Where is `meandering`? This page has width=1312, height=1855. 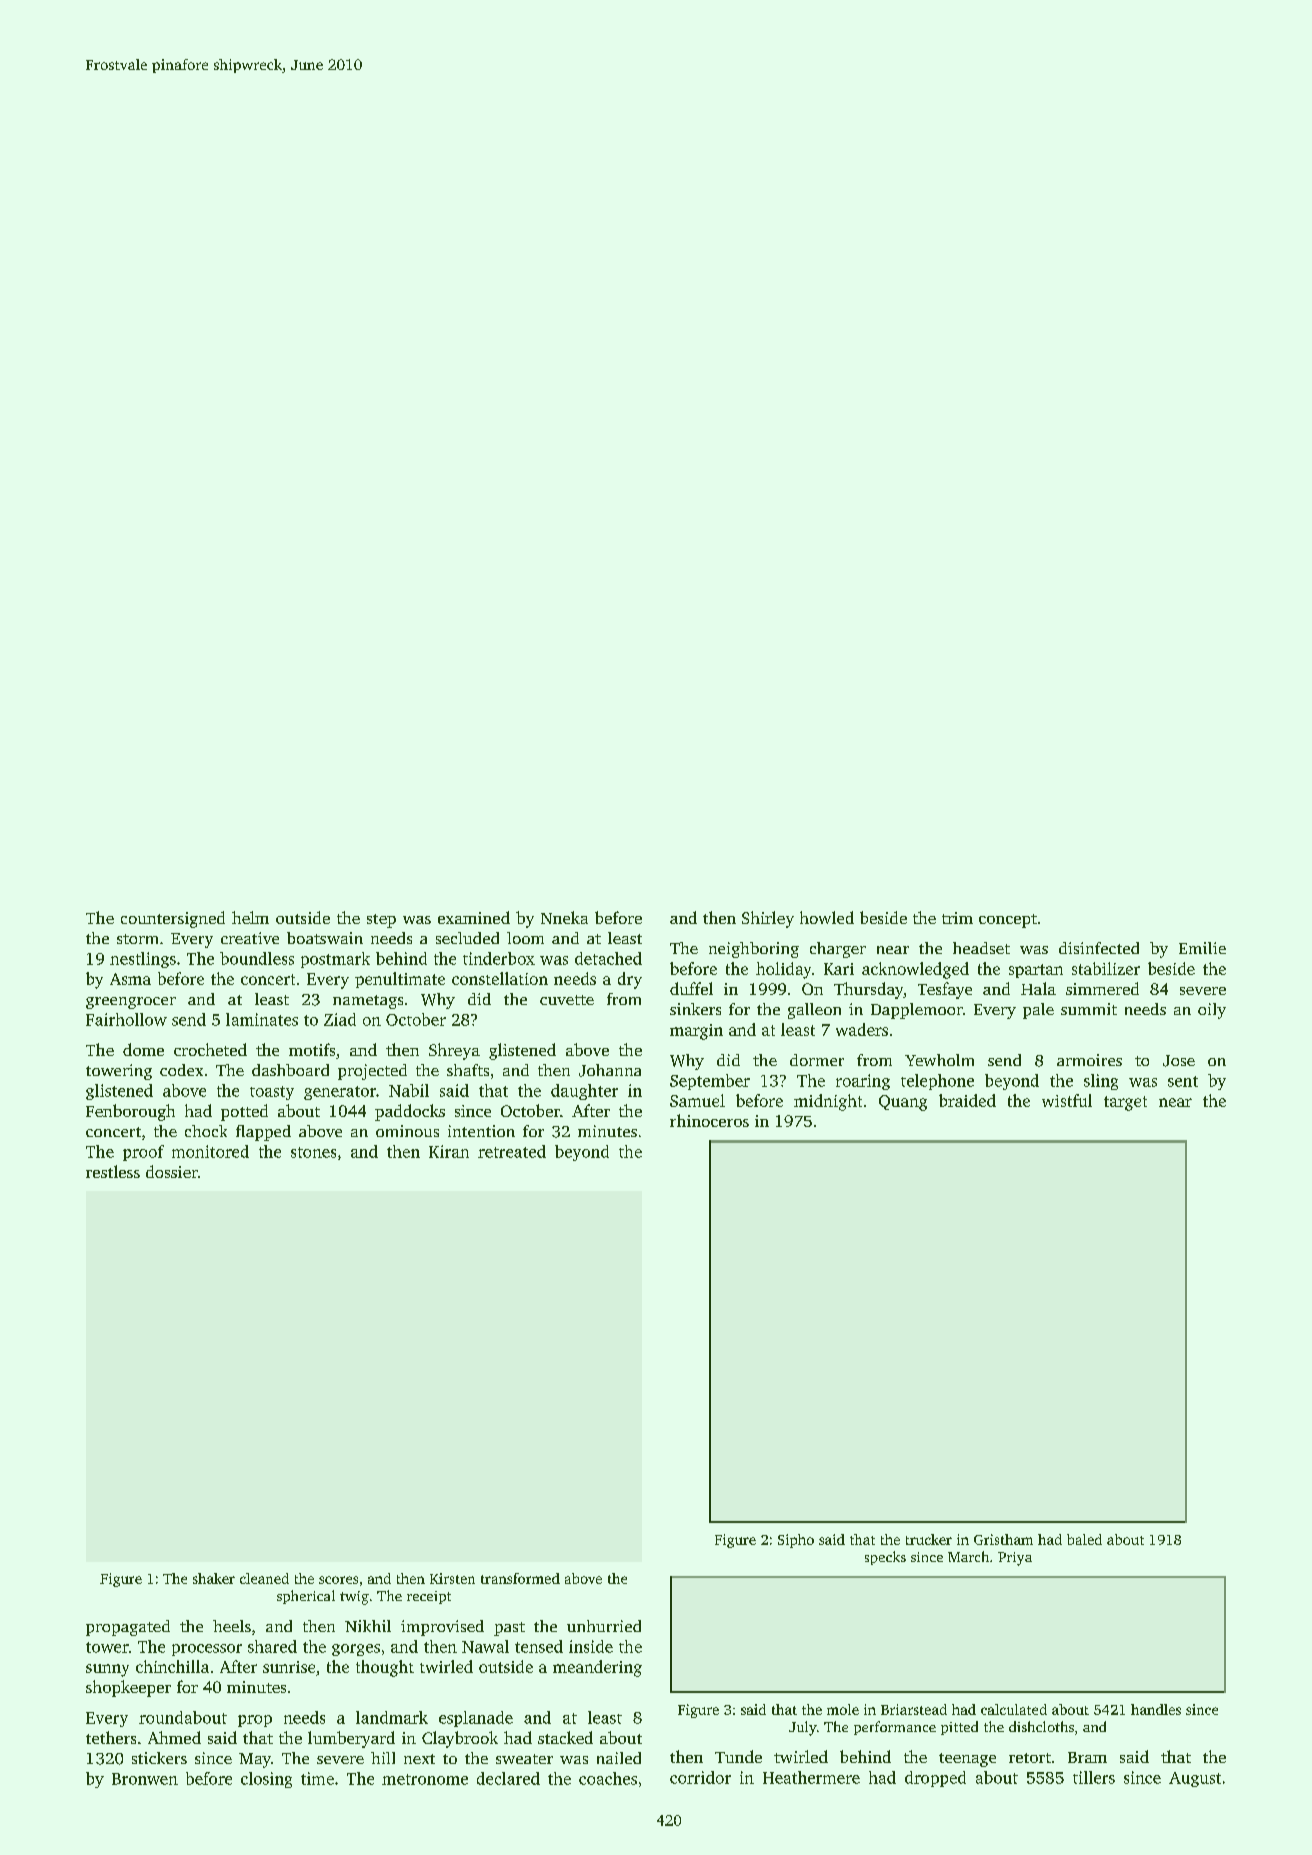 meandering is located at coordinates (597, 1668).
